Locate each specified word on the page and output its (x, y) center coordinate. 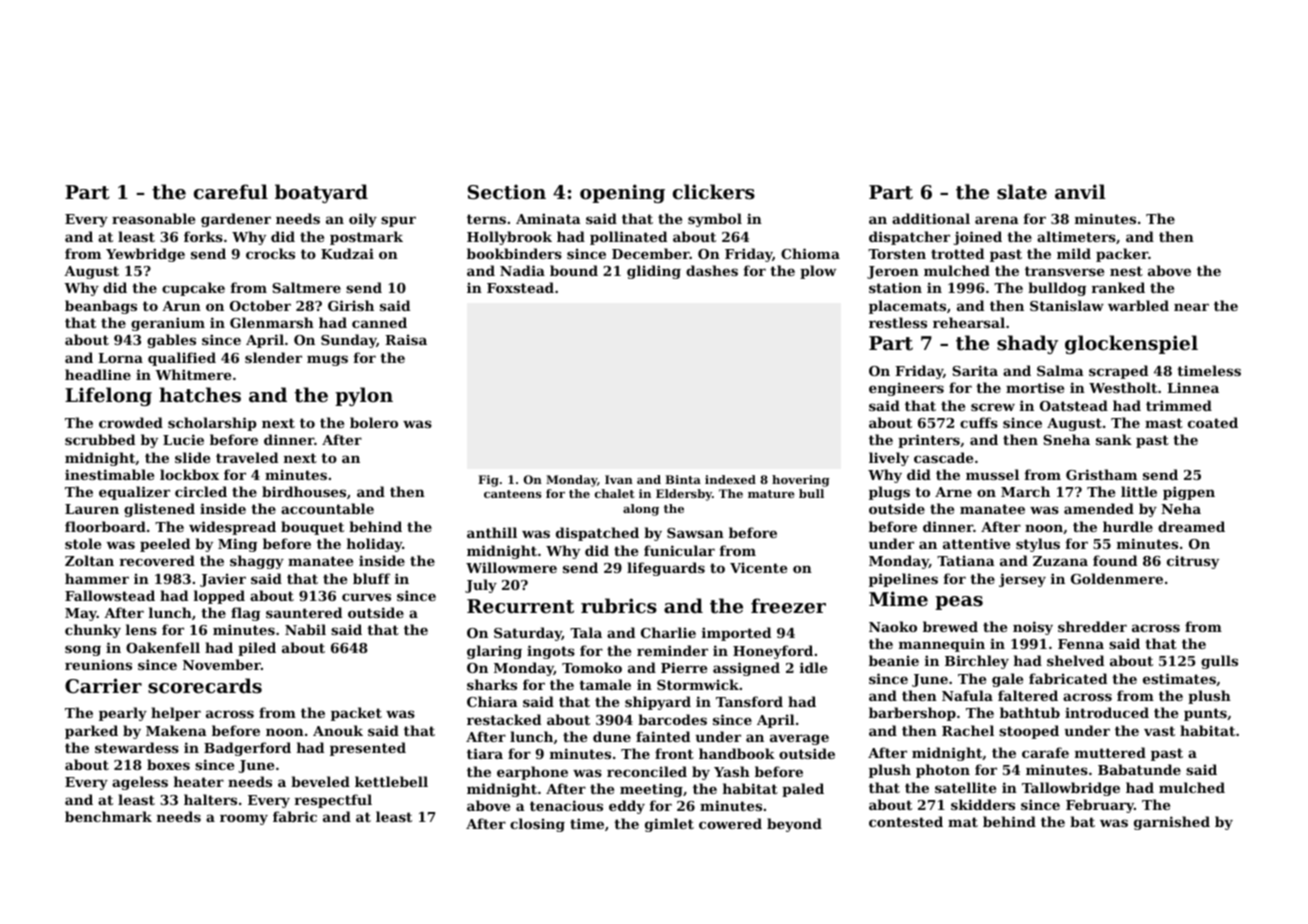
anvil (1080, 191)
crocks (270, 253)
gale (1007, 680)
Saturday (528, 634)
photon (943, 771)
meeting (651, 790)
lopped (219, 597)
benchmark (108, 816)
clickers (714, 192)
